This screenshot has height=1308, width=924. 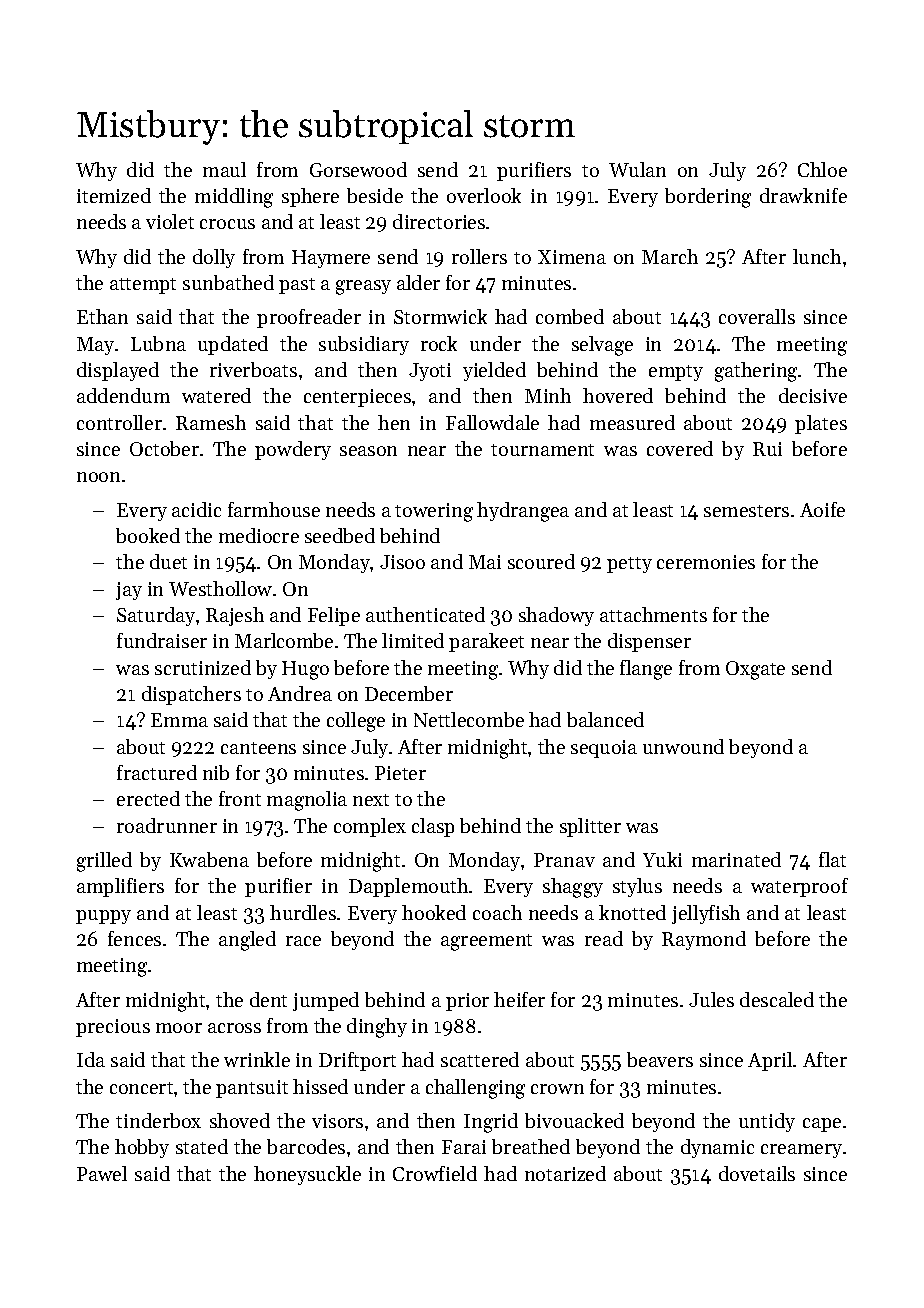 I want to click on fractured, so click(x=157, y=772).
